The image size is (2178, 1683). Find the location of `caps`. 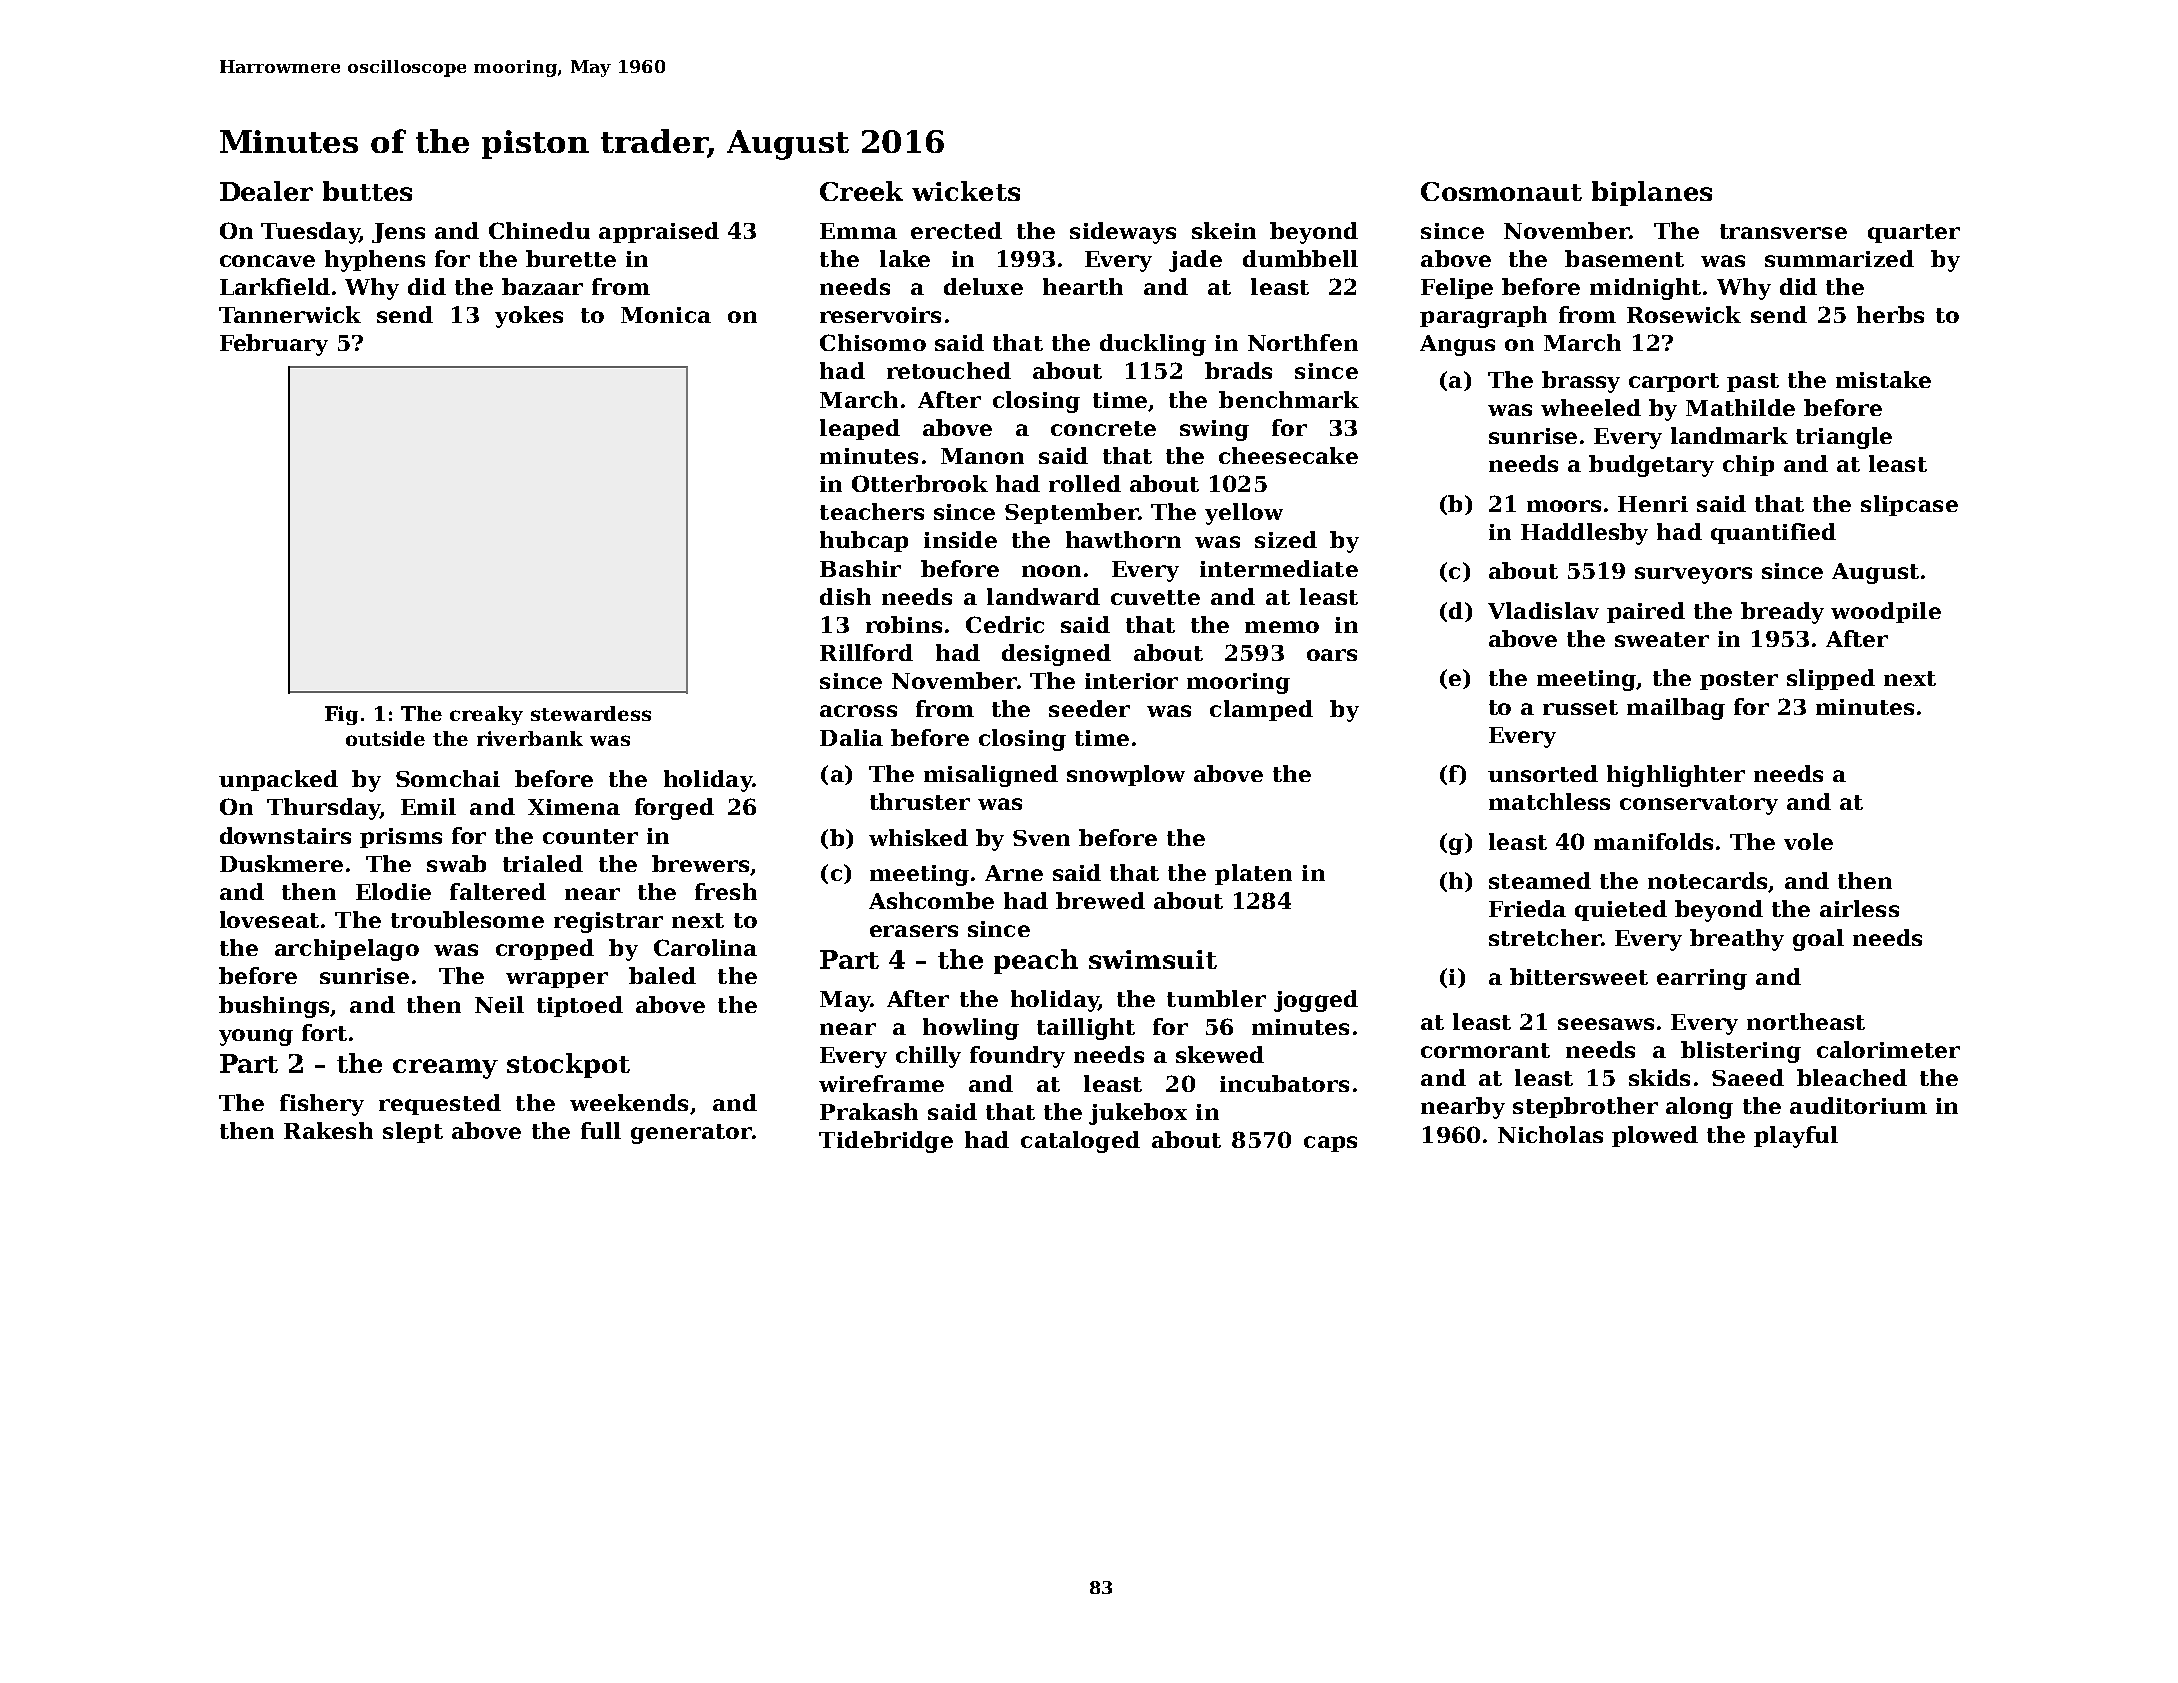

caps is located at coordinates (1330, 1144).
